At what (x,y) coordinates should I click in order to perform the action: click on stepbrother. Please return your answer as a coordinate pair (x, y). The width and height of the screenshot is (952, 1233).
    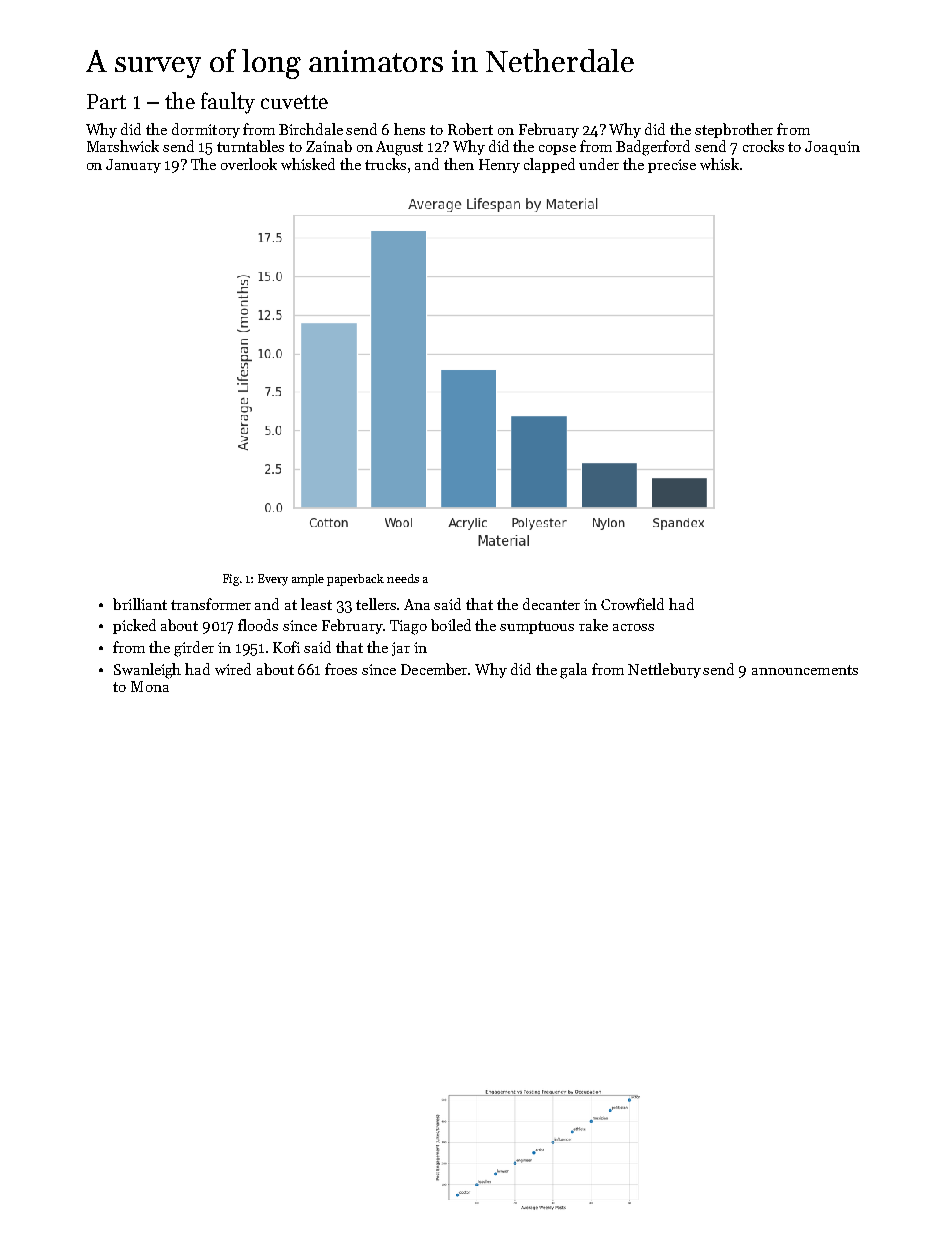
    Looking at the image, I should click on (734, 130).
